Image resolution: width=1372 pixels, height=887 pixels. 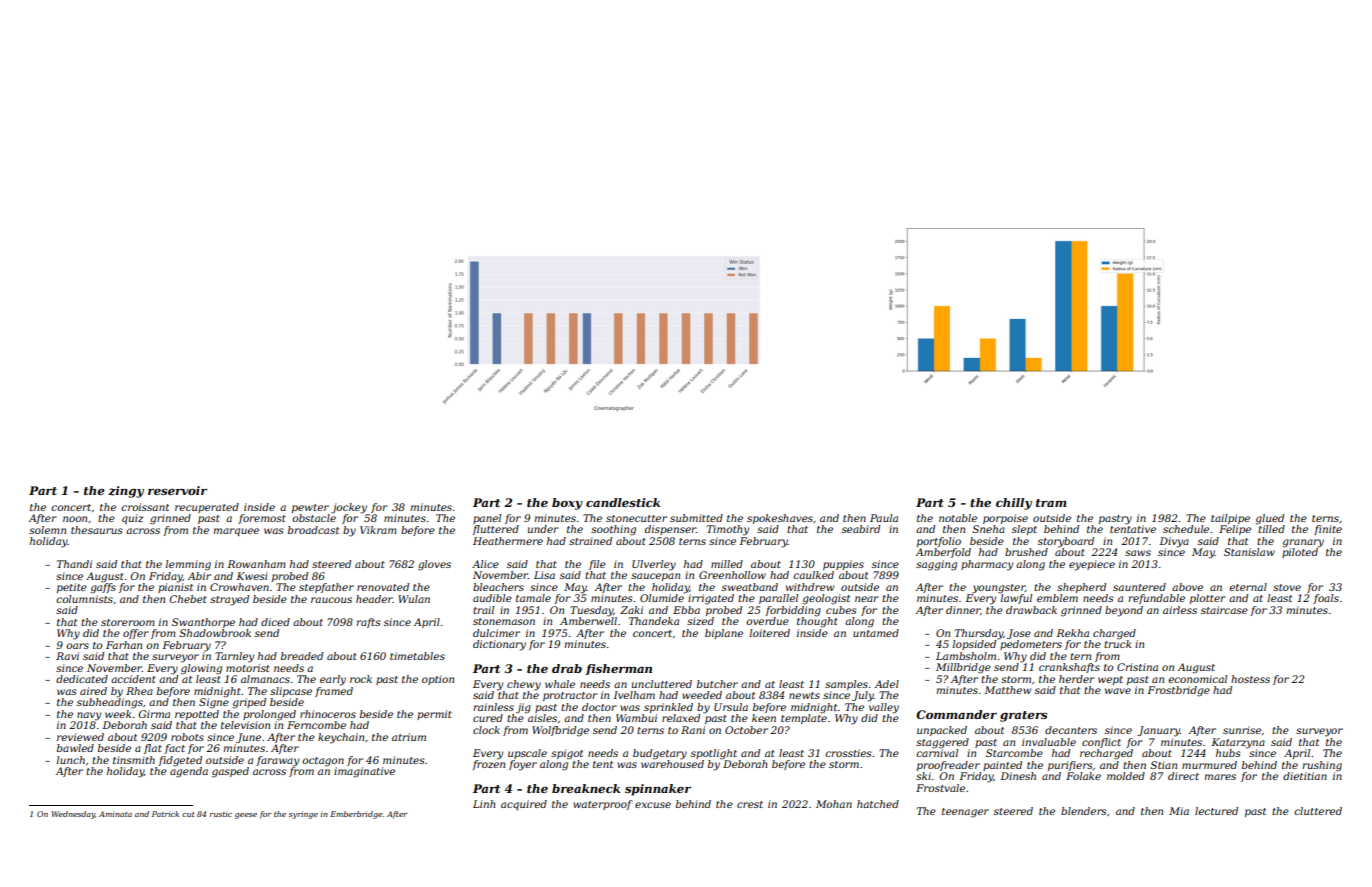 I want to click on Timothy, so click(x=728, y=530).
